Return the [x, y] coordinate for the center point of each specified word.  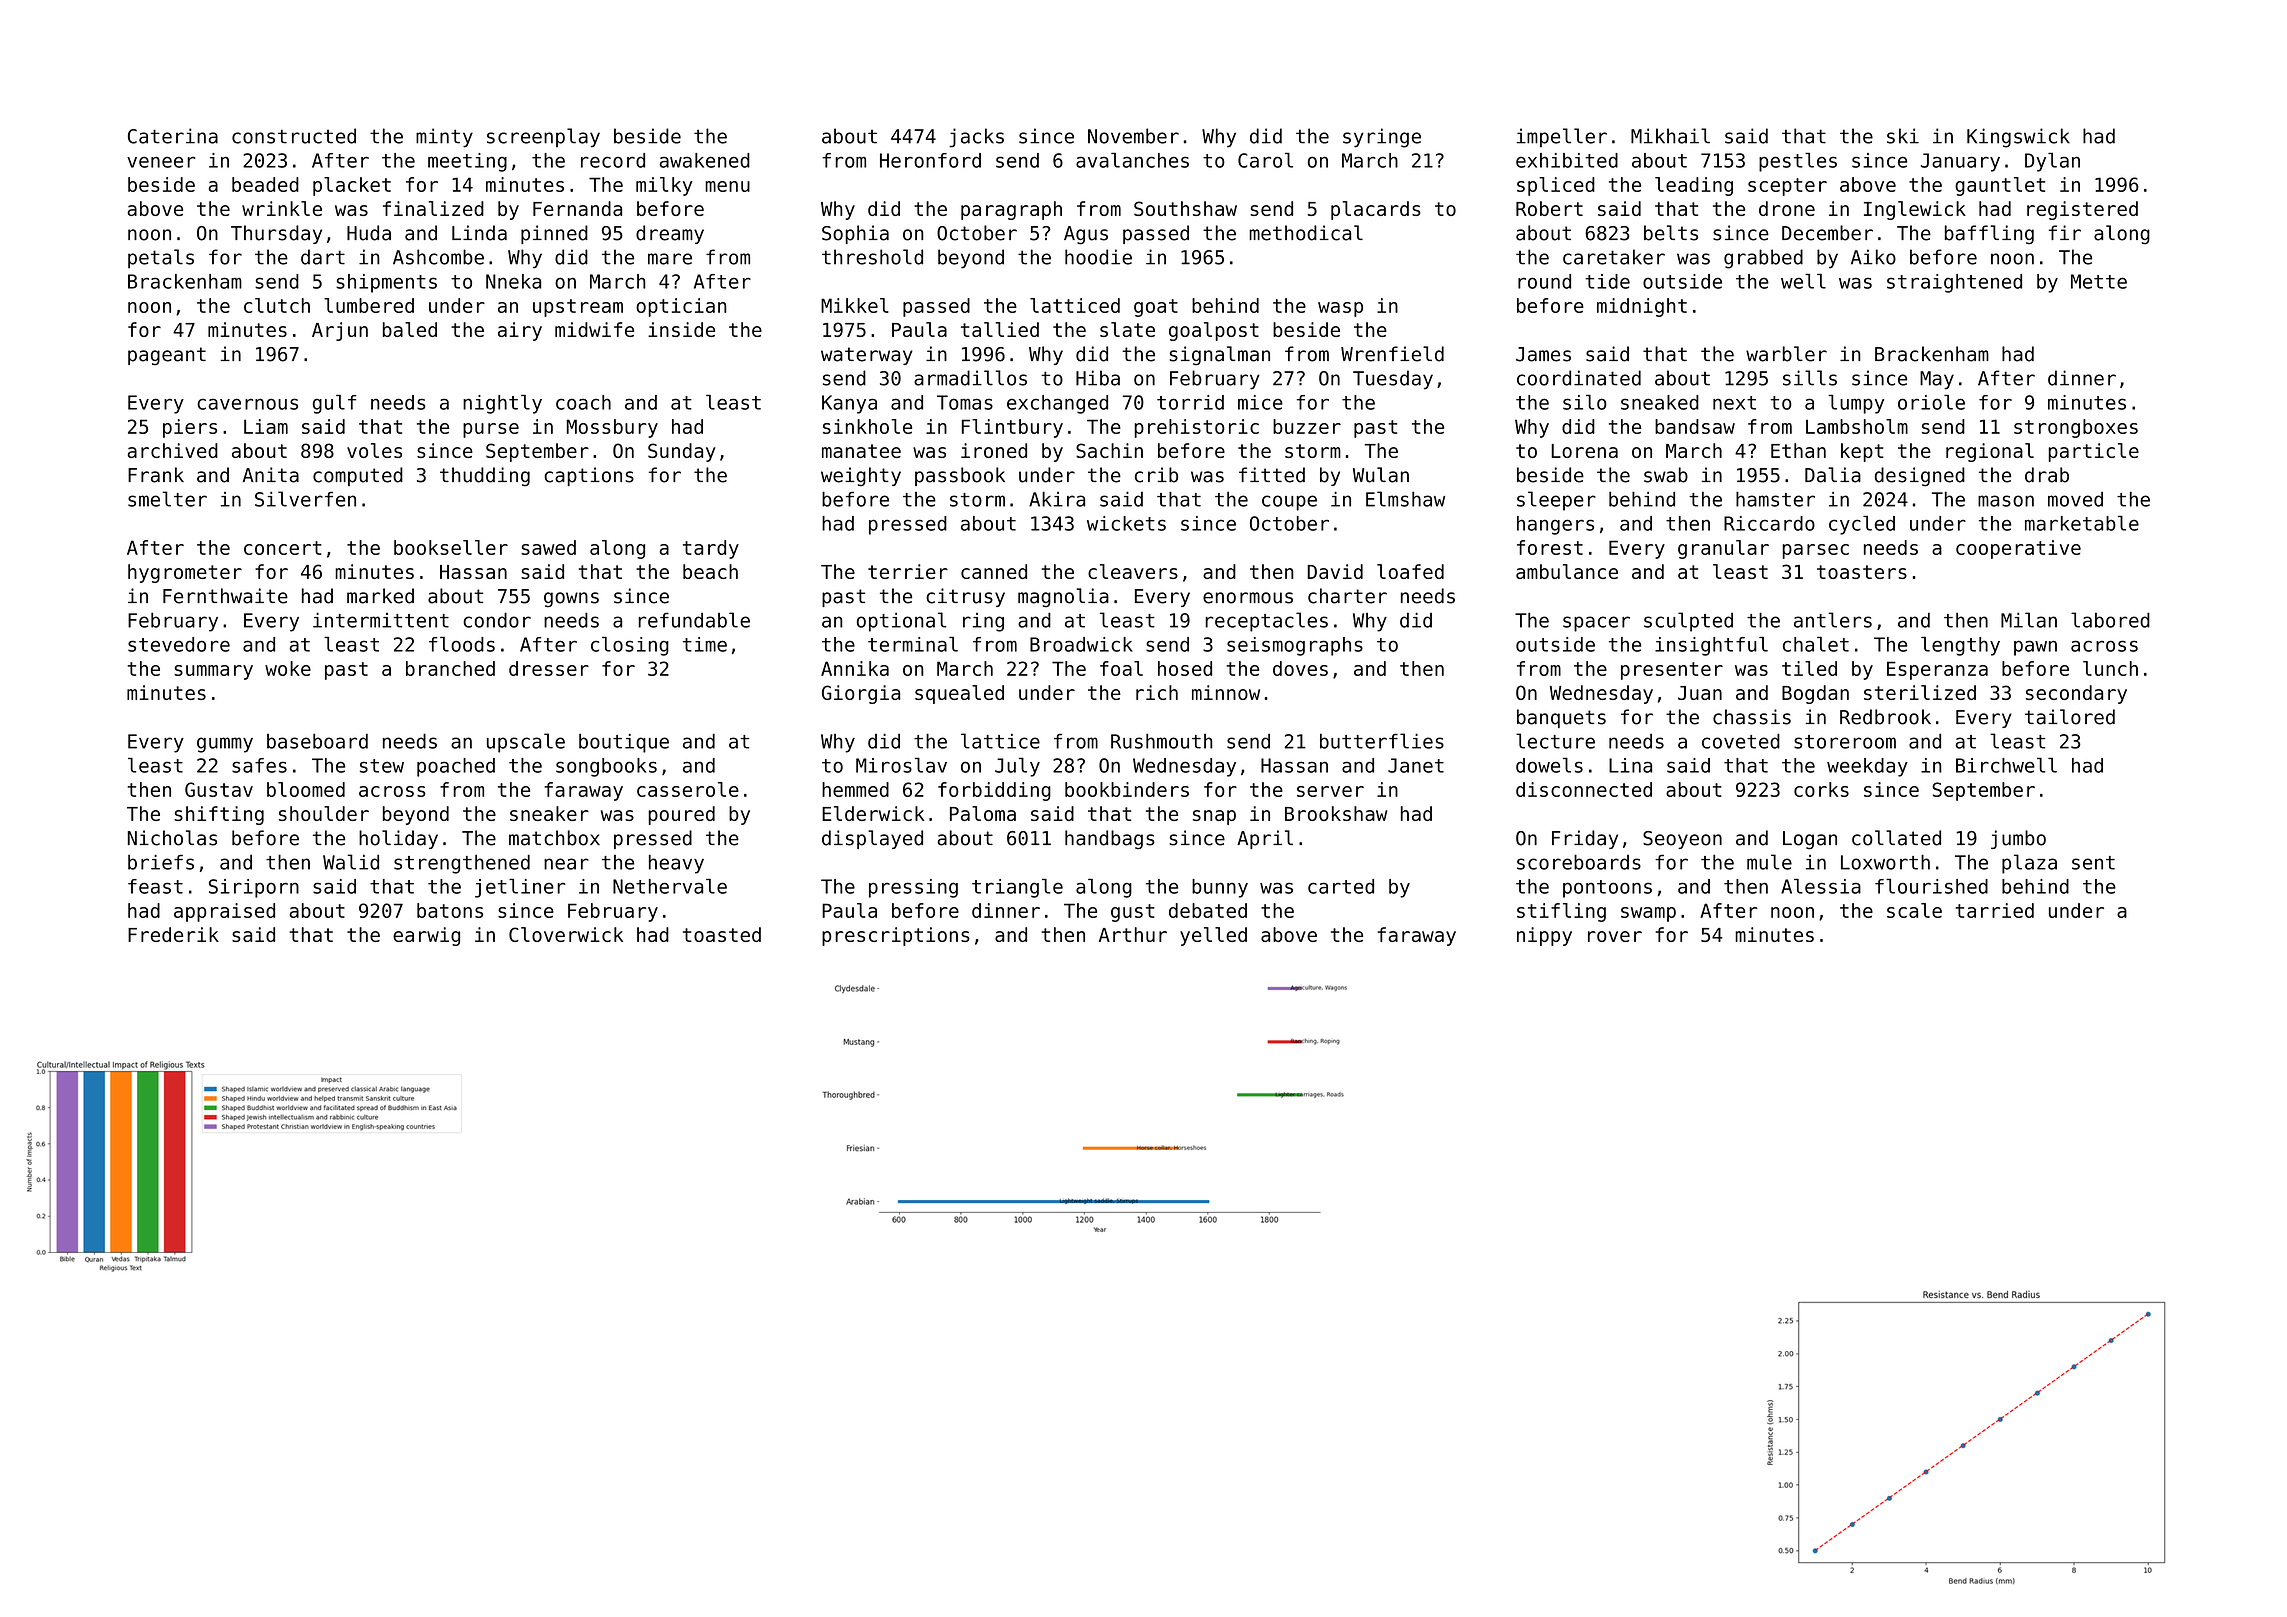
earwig [426, 936]
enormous [1248, 598]
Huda [369, 233]
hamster [1775, 499]
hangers [1555, 525]
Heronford [930, 160]
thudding [485, 477]
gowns [571, 600]
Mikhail [1670, 136]
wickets [1126, 523]
